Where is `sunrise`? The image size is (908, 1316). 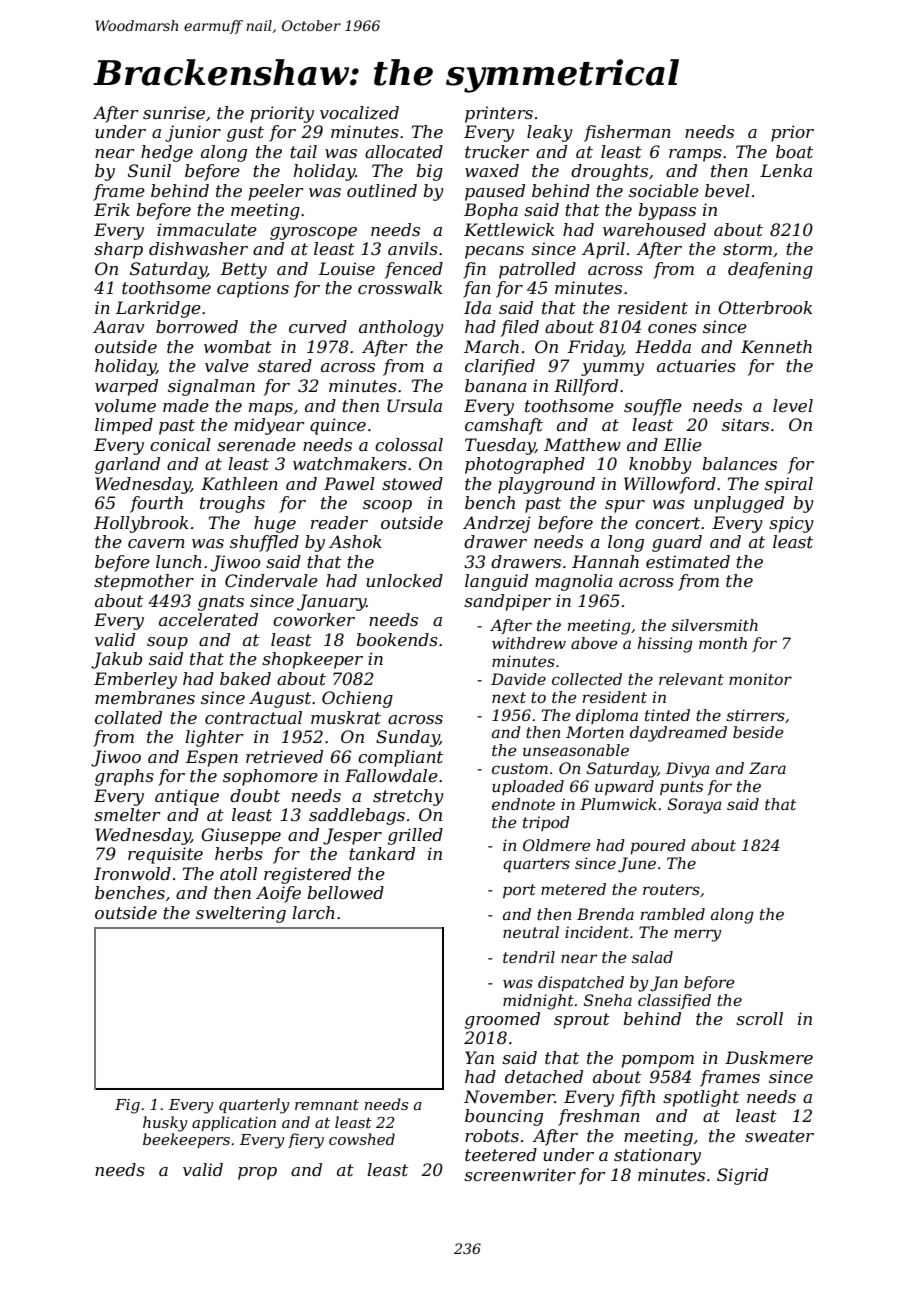
sunrise is located at coordinates (174, 112).
